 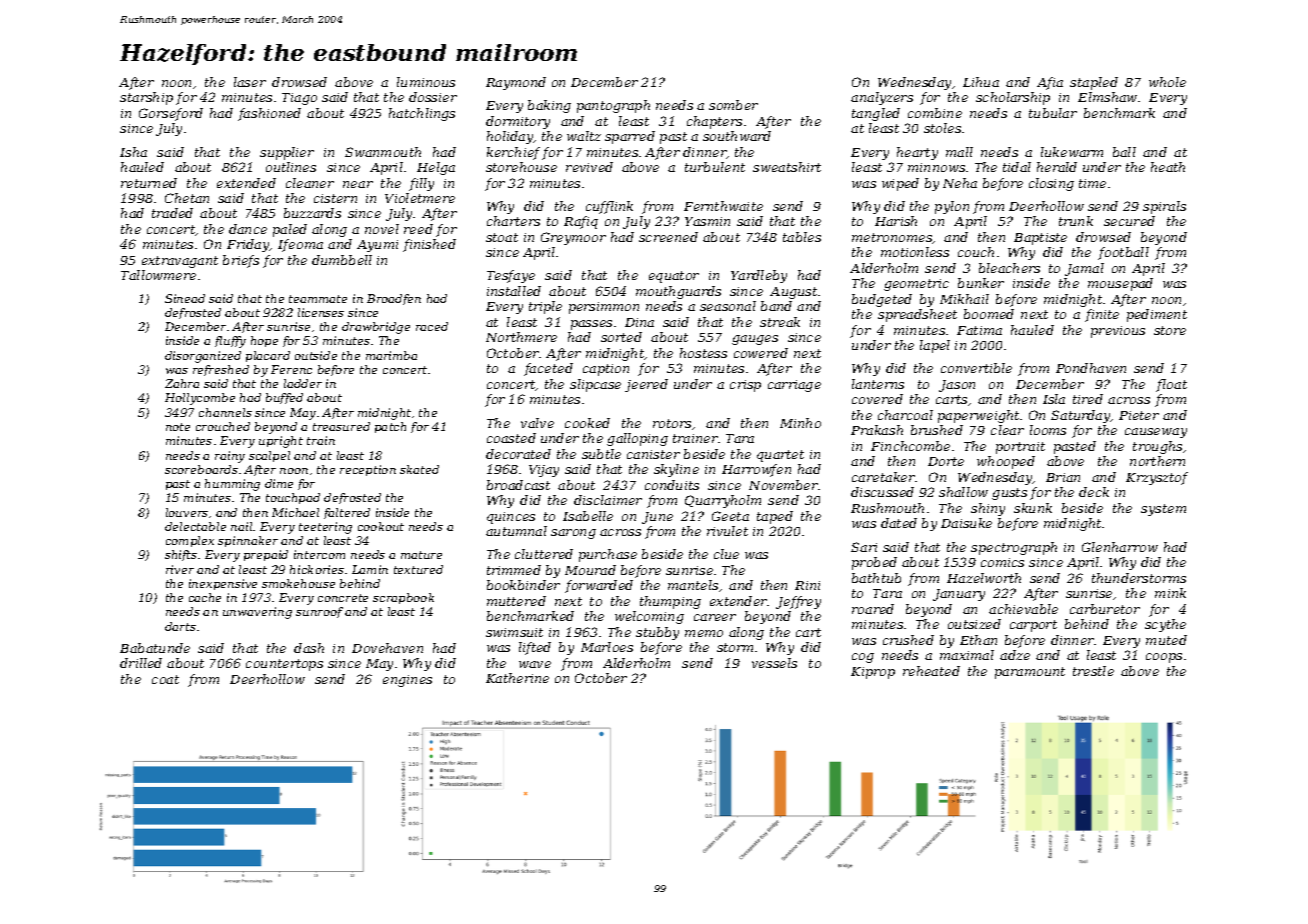 I want to click on Pieter, so click(x=1139, y=415).
